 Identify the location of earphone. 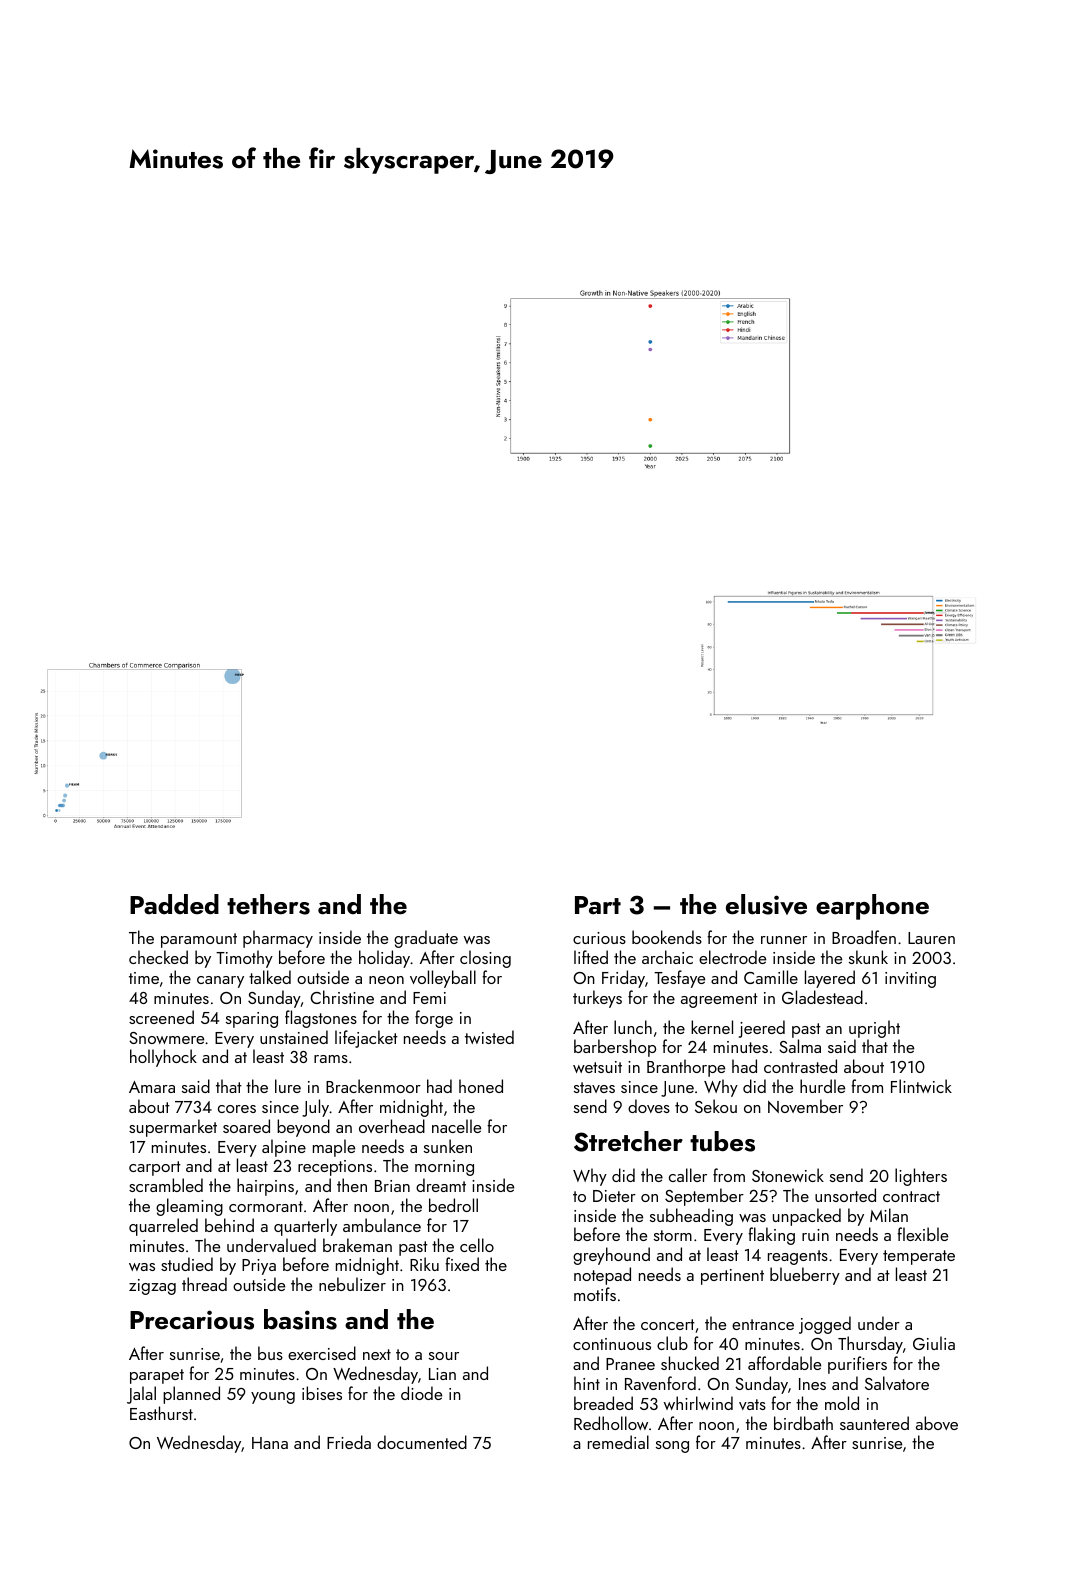
(872, 907).
